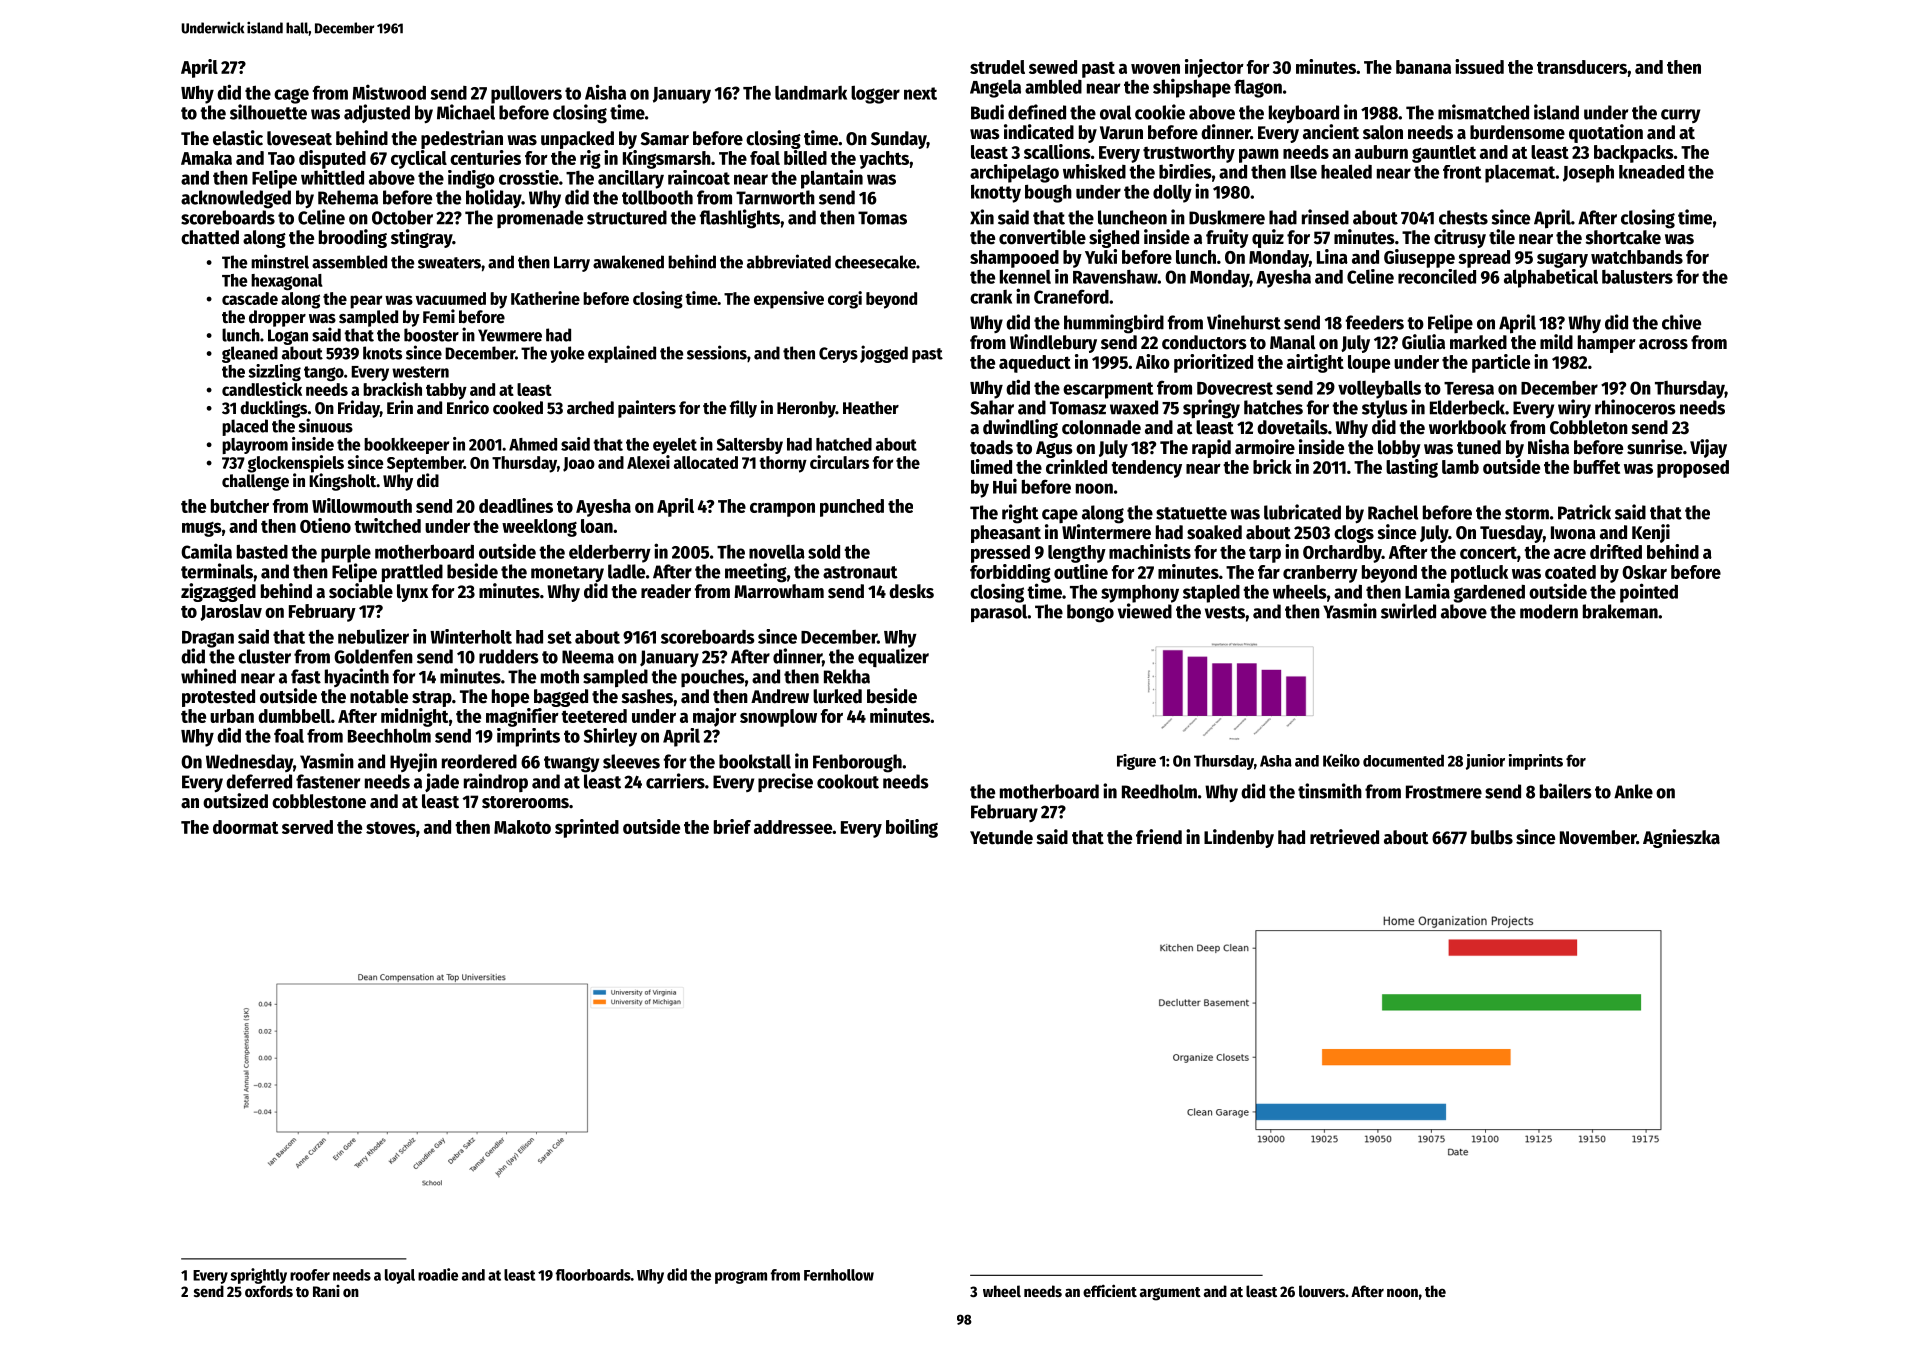 Image resolution: width=1913 pixels, height=1352 pixels. I want to click on Rani, so click(326, 1291).
